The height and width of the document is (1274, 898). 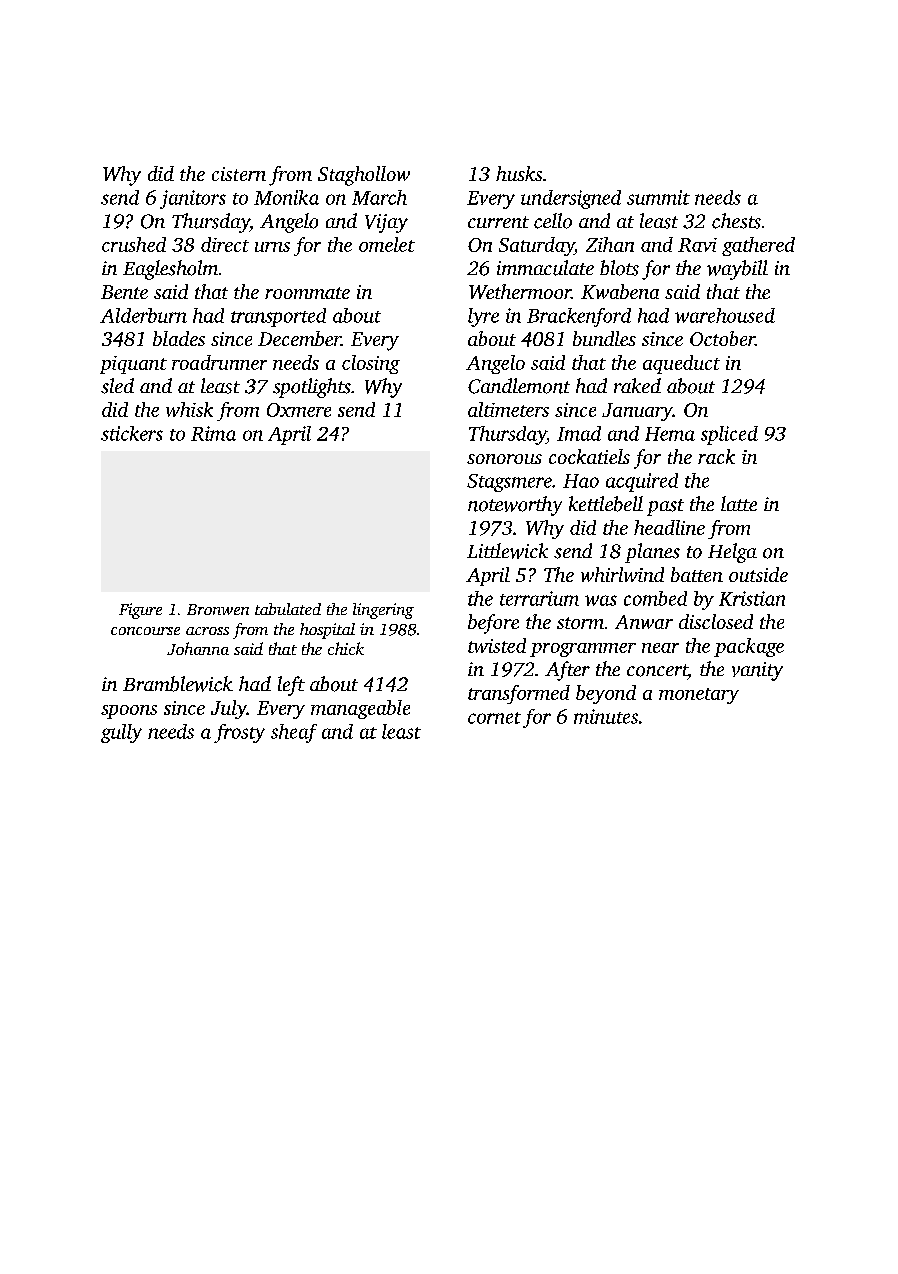 I want to click on chests, so click(x=736, y=221).
